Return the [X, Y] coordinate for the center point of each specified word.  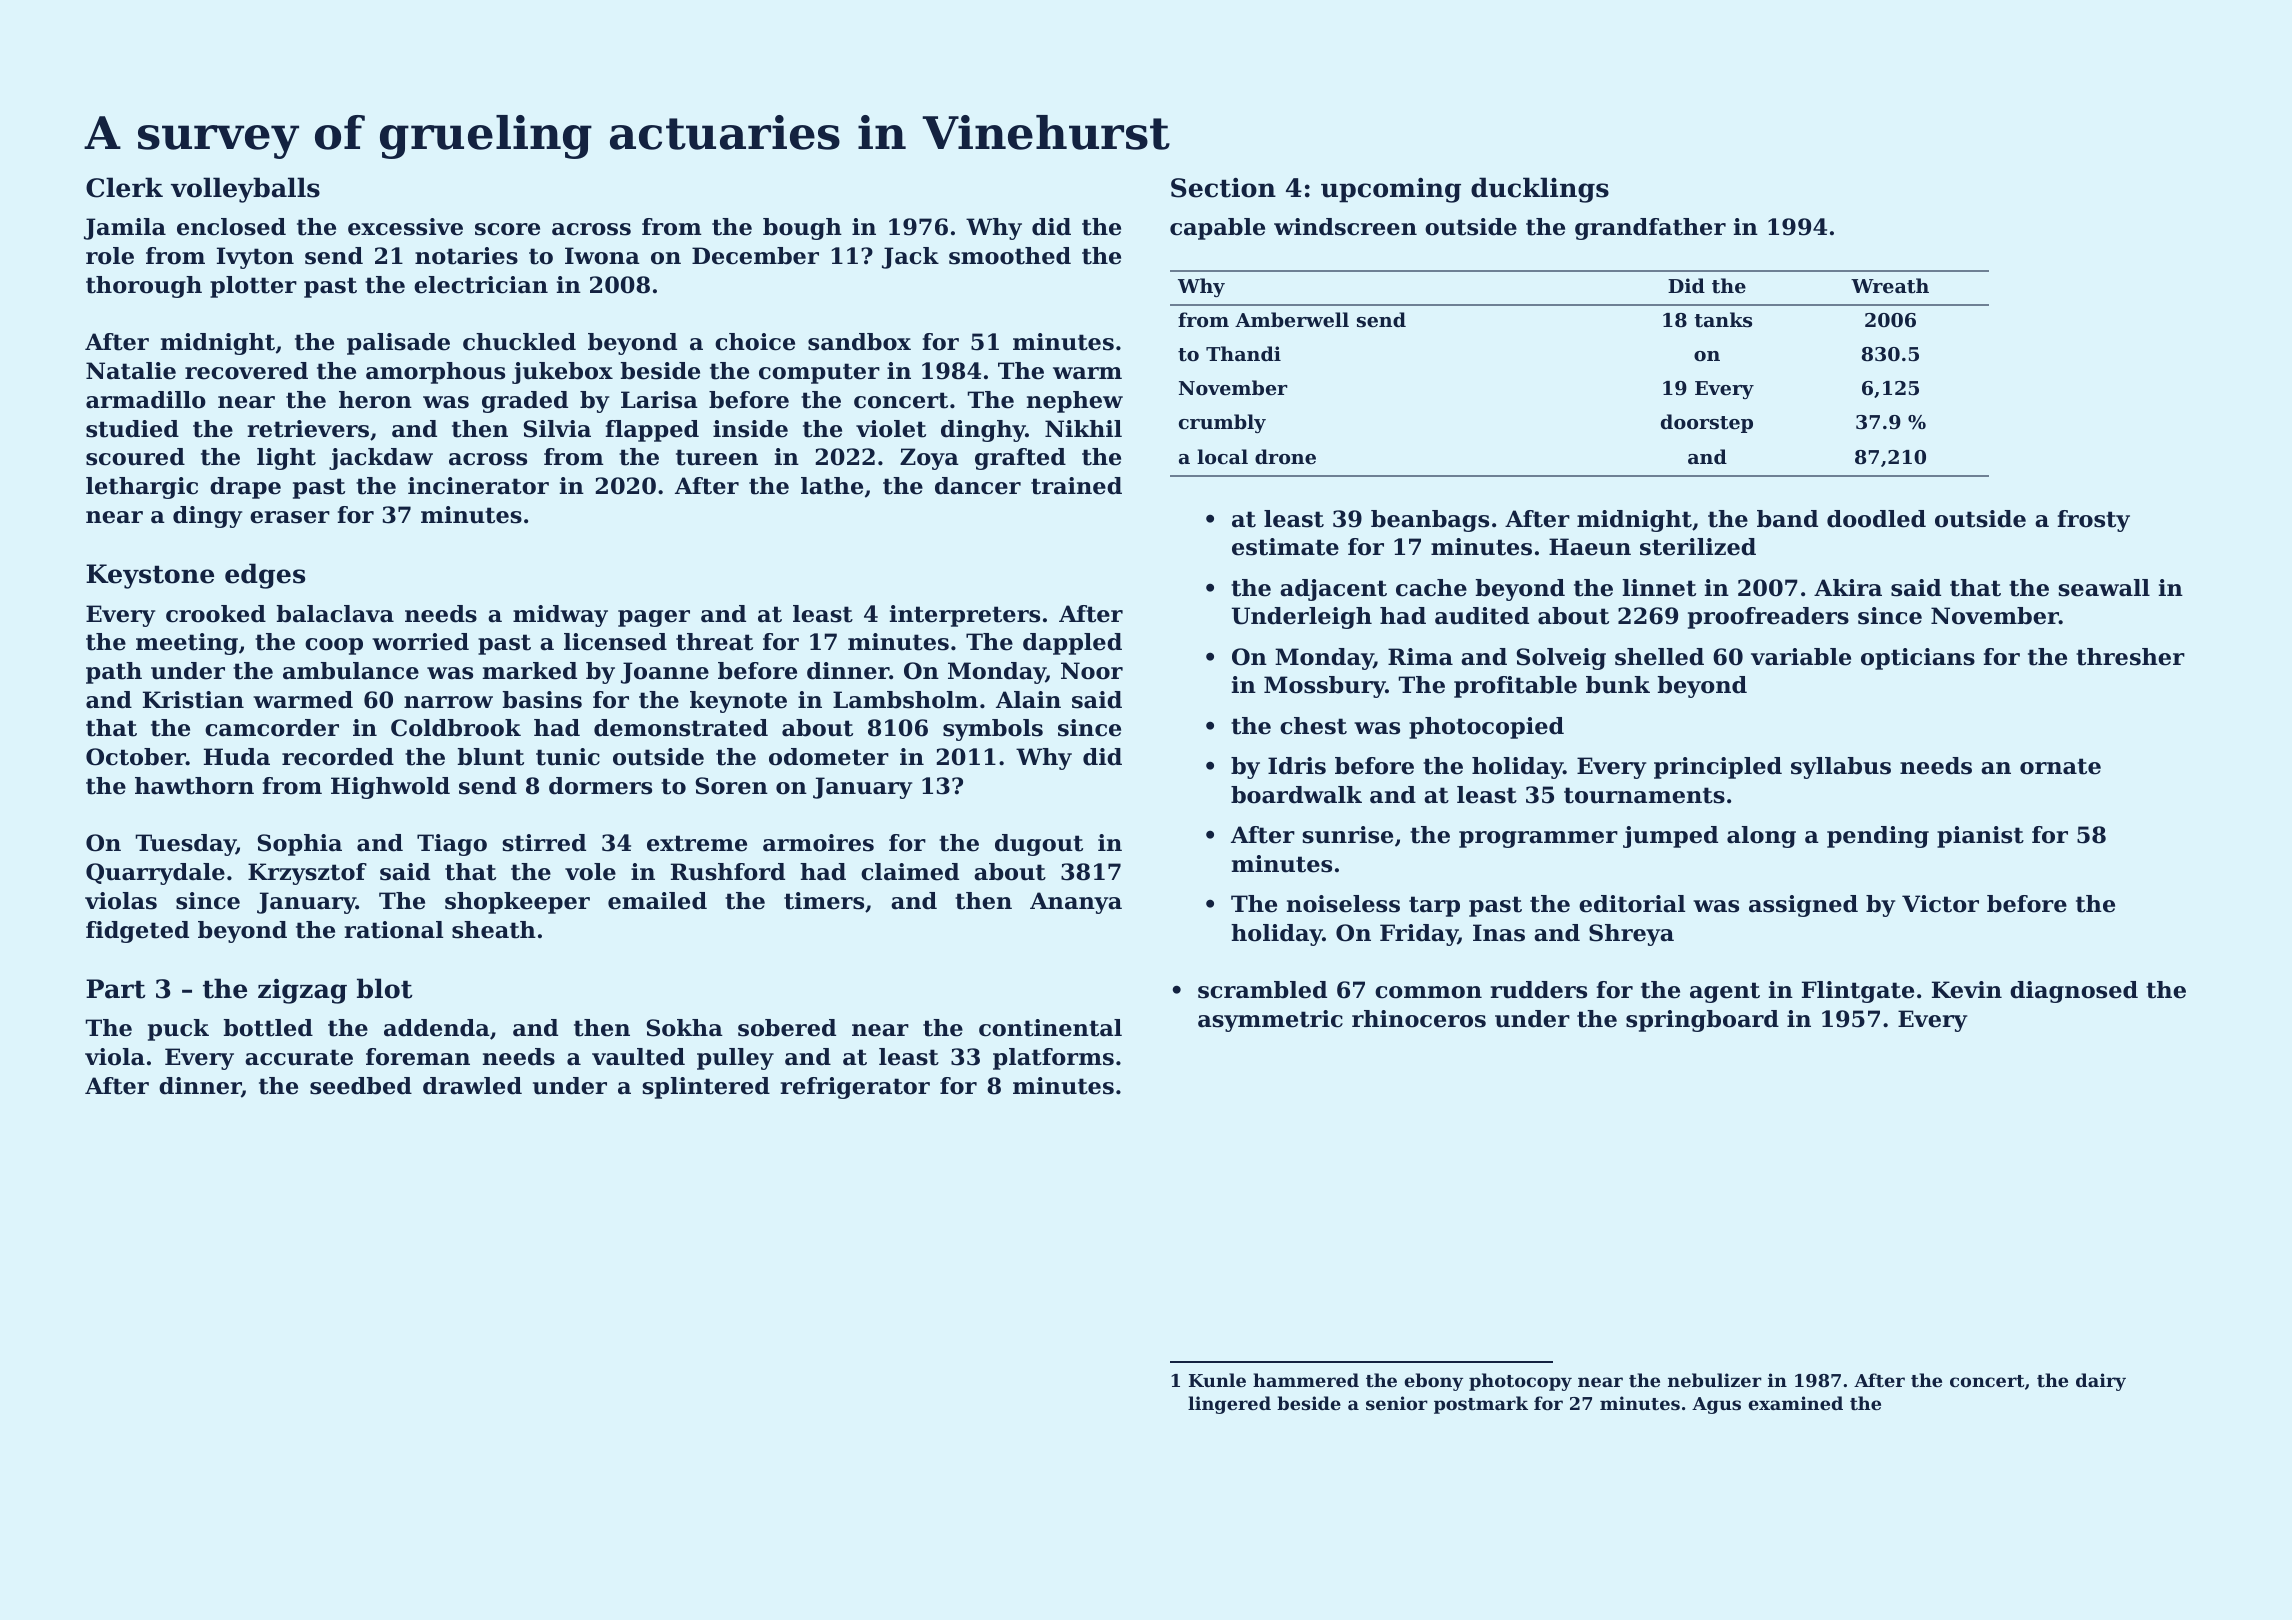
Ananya [1076, 903]
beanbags [1430, 521]
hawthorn [194, 786]
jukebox [562, 373]
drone [1285, 456]
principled [1718, 768]
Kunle [1217, 1380]
